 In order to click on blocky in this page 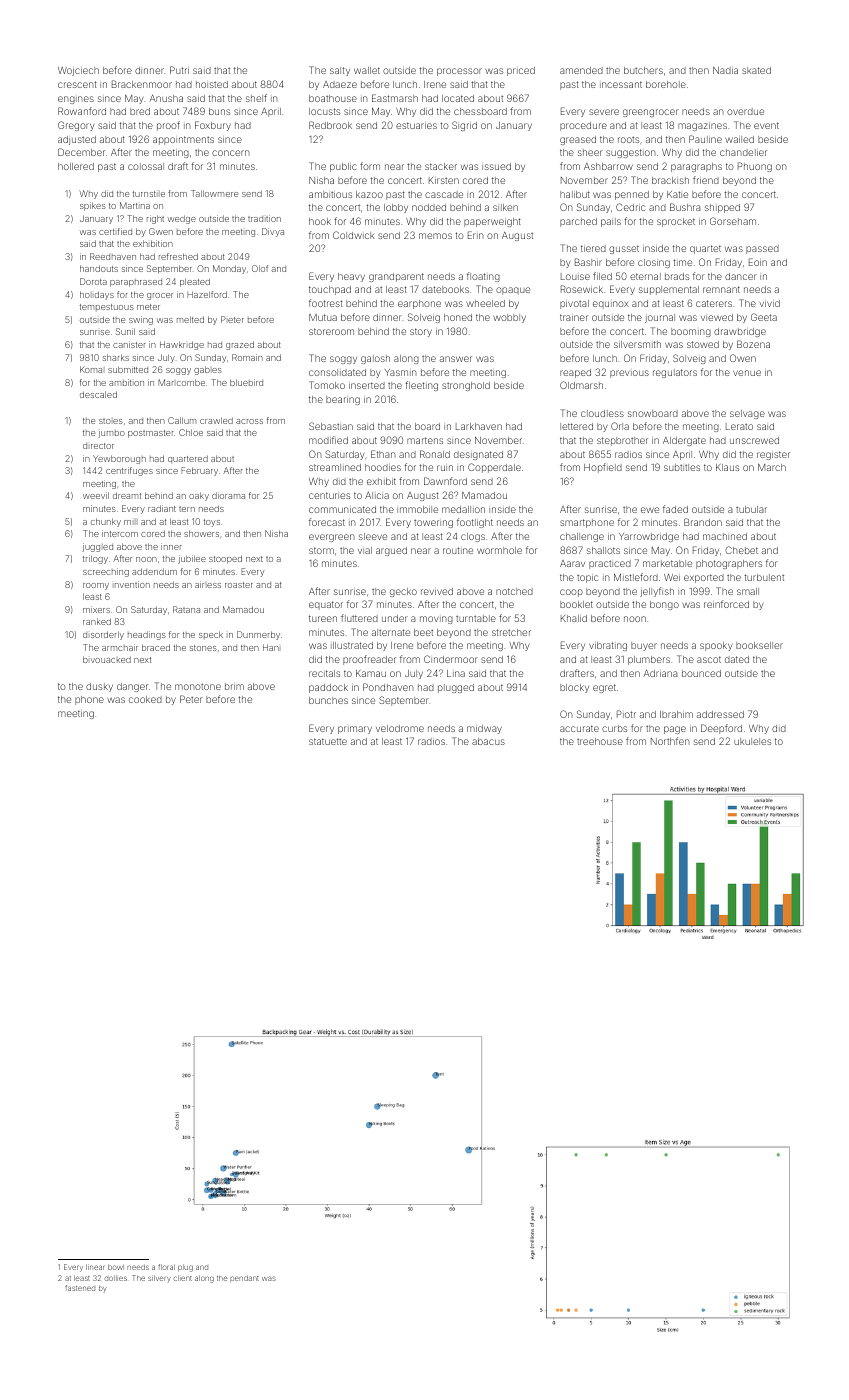, I will do `click(574, 688)`.
